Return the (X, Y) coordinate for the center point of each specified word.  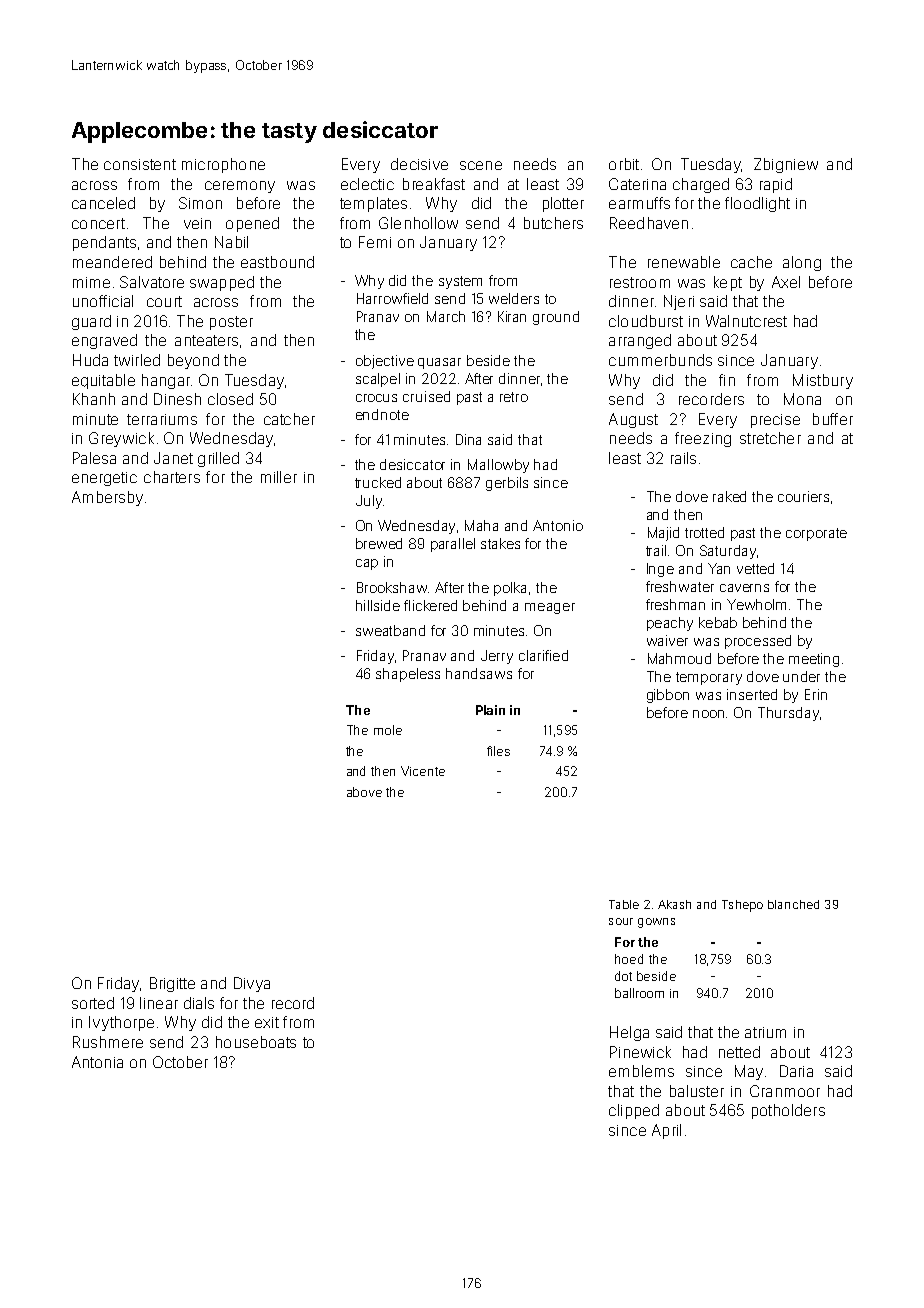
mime (91, 282)
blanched (793, 904)
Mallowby (498, 466)
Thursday (788, 714)
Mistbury (823, 381)
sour (621, 921)
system (460, 282)
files (498, 751)
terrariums (162, 419)
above (364, 792)
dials (199, 1003)
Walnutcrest (746, 321)
